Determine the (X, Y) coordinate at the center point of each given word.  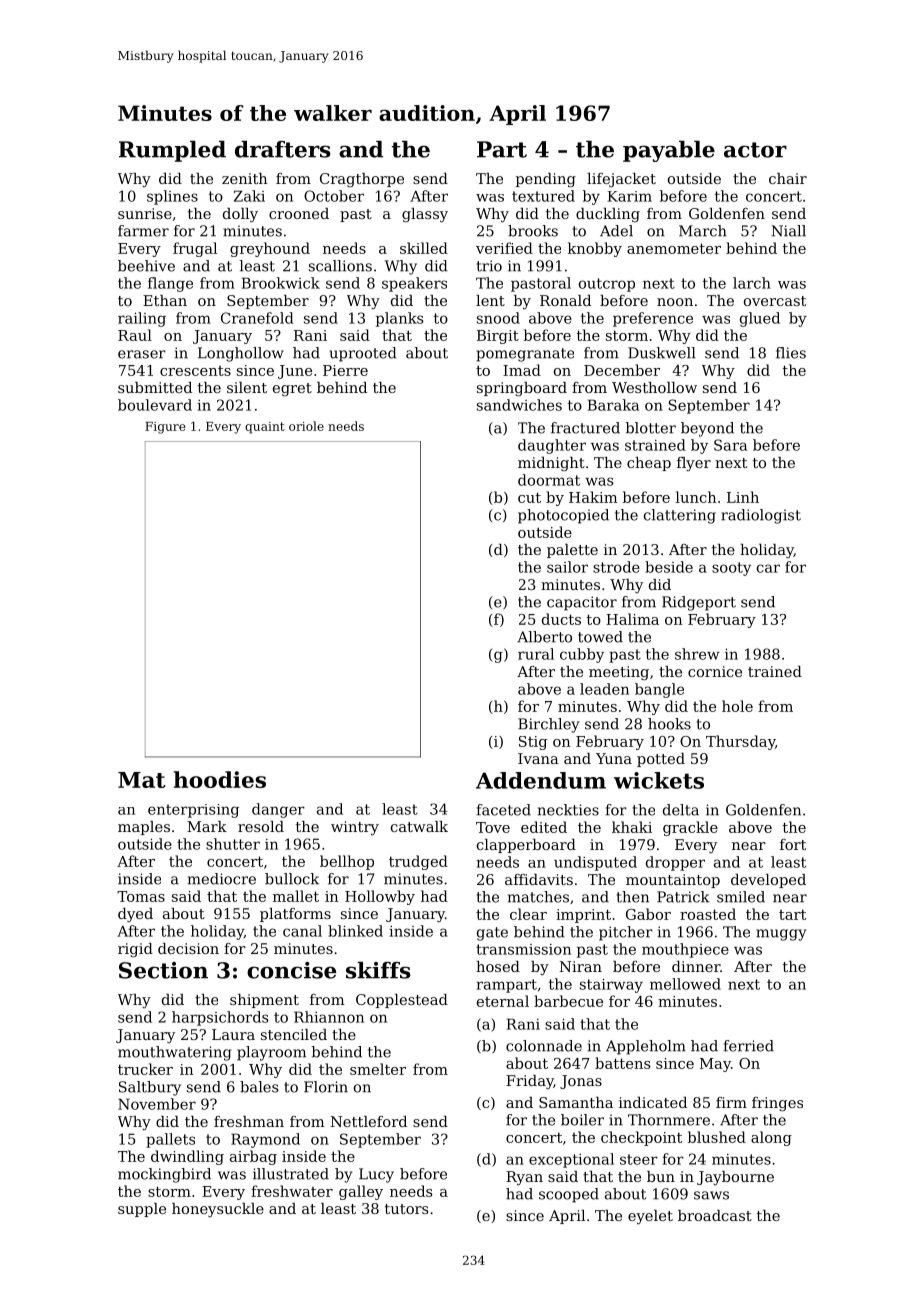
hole (737, 706)
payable (669, 151)
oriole (306, 426)
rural (536, 654)
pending (546, 180)
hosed (498, 966)
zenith (245, 178)
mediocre (222, 879)
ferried (749, 1046)
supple (142, 1210)
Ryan (524, 1178)
